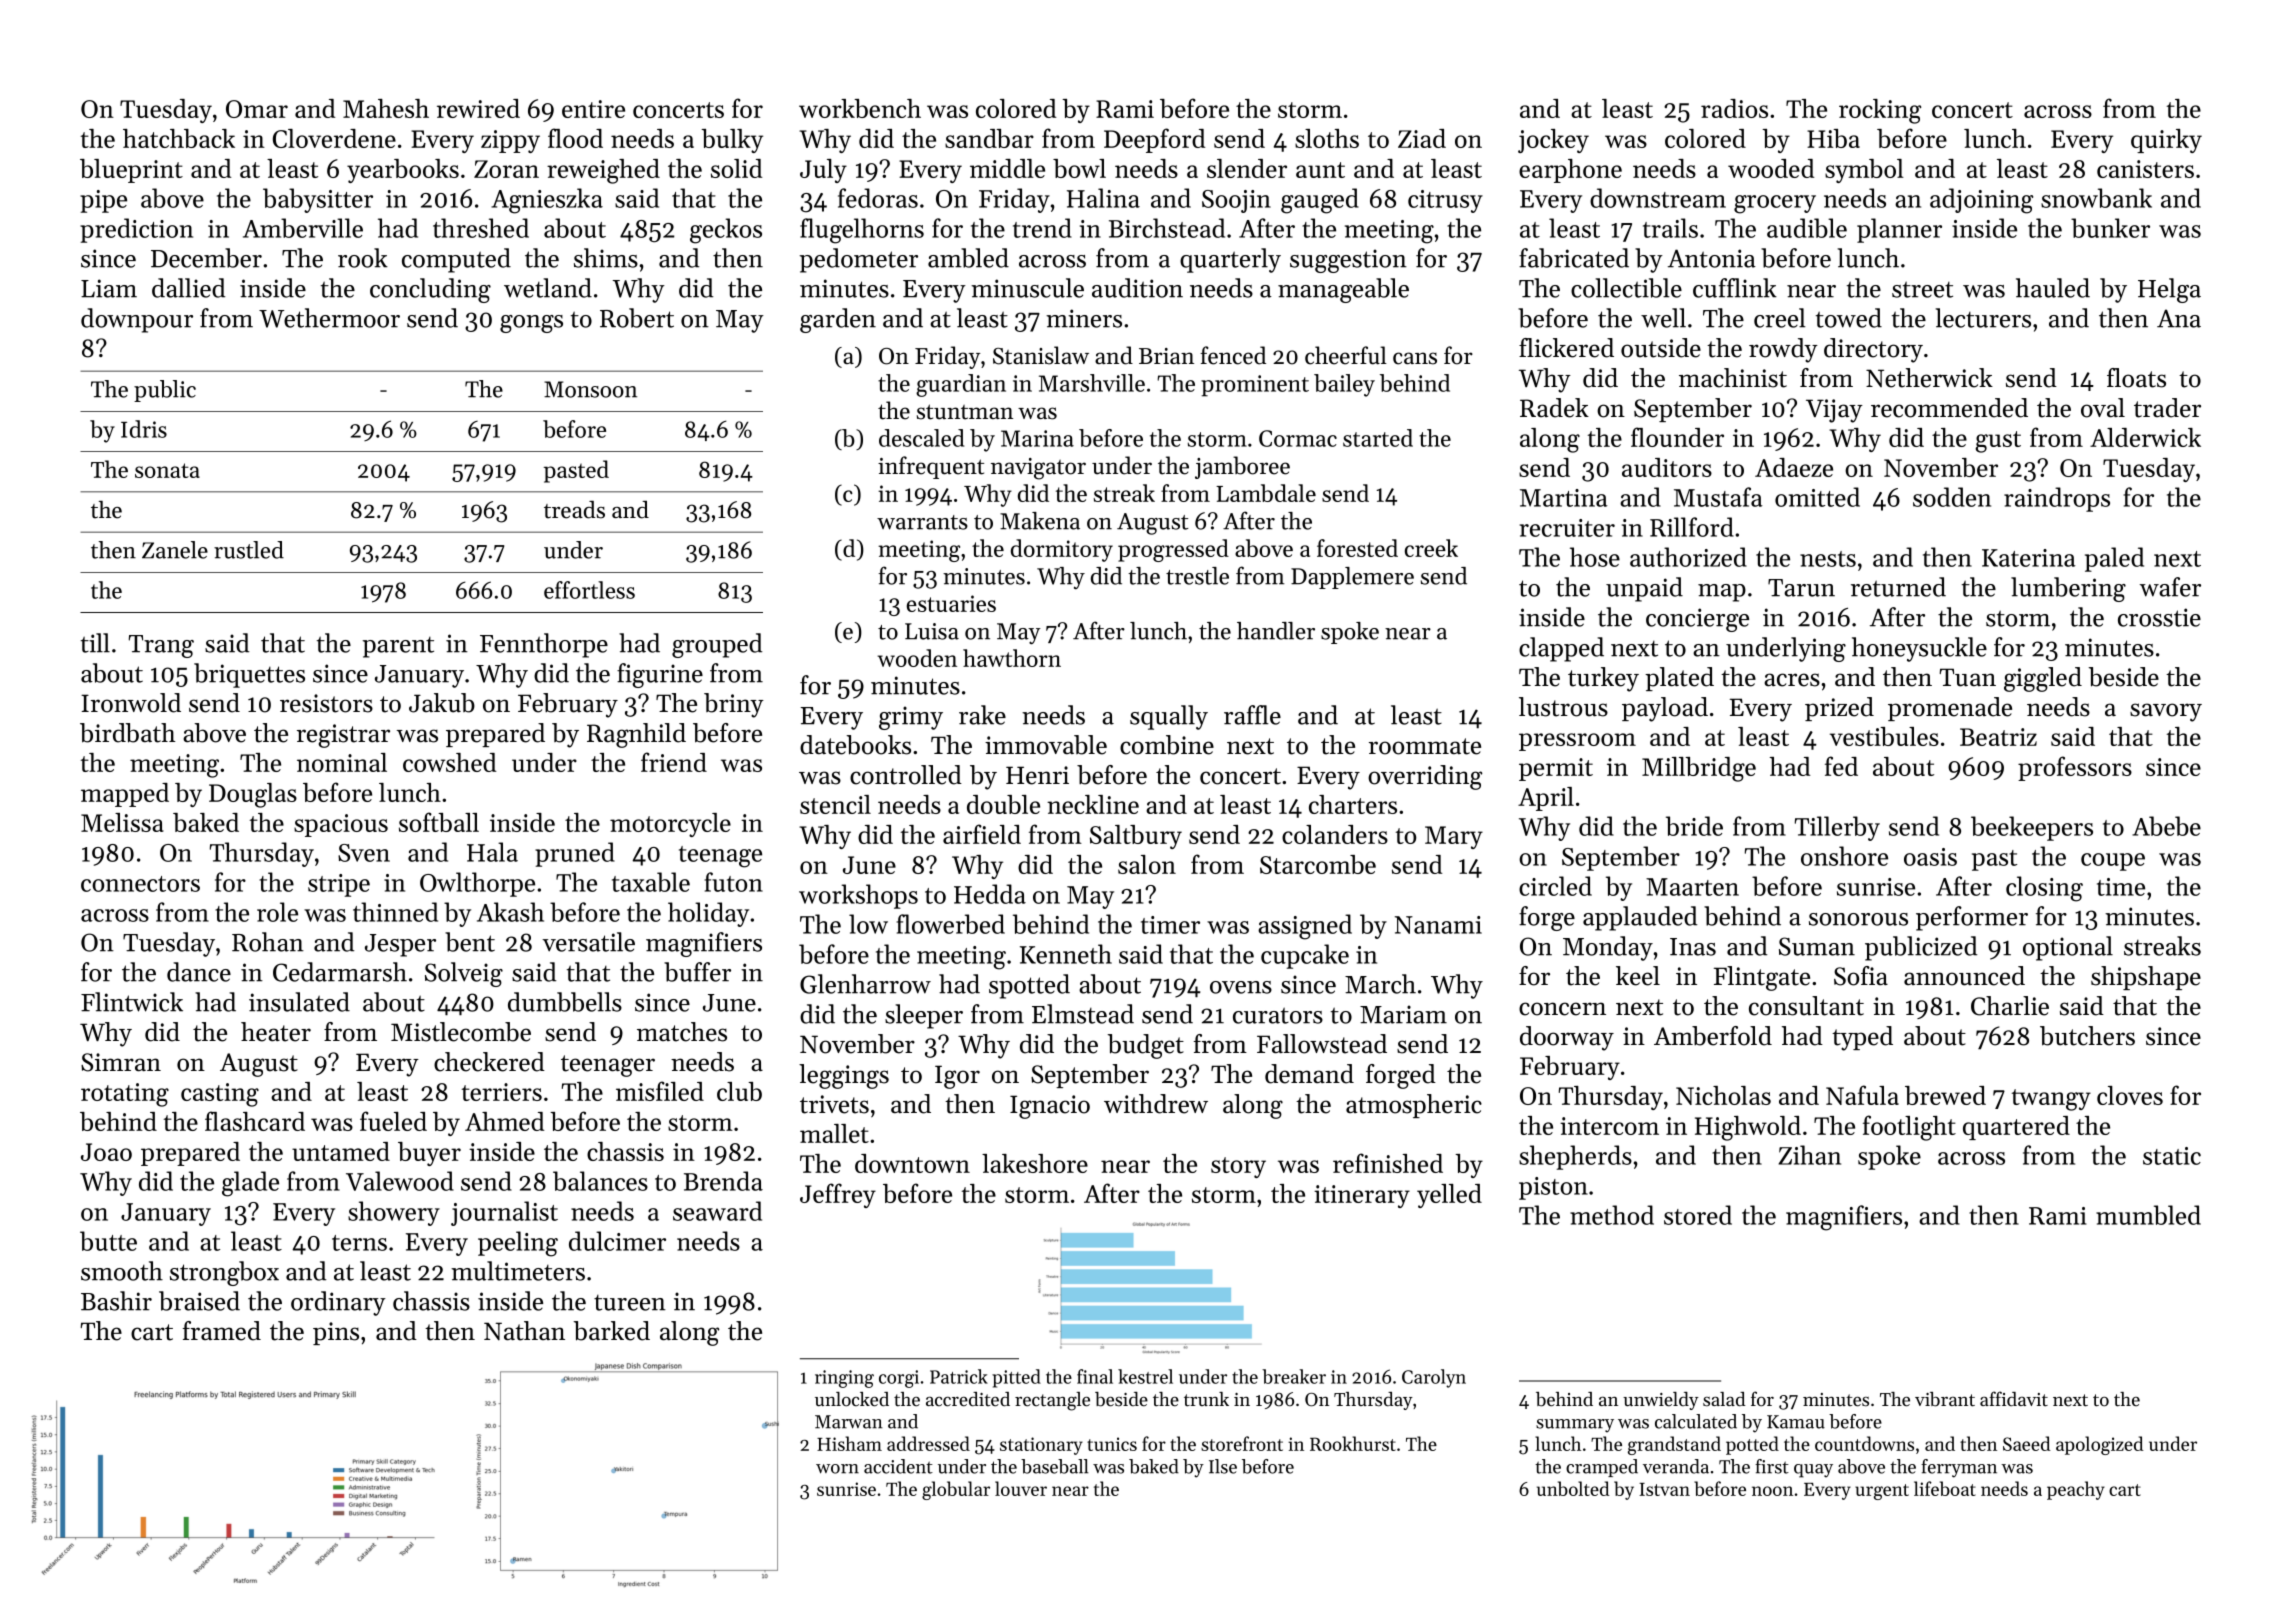  What do you see at coordinates (1449, 1196) in the document?
I see `yelled` at bounding box center [1449, 1196].
